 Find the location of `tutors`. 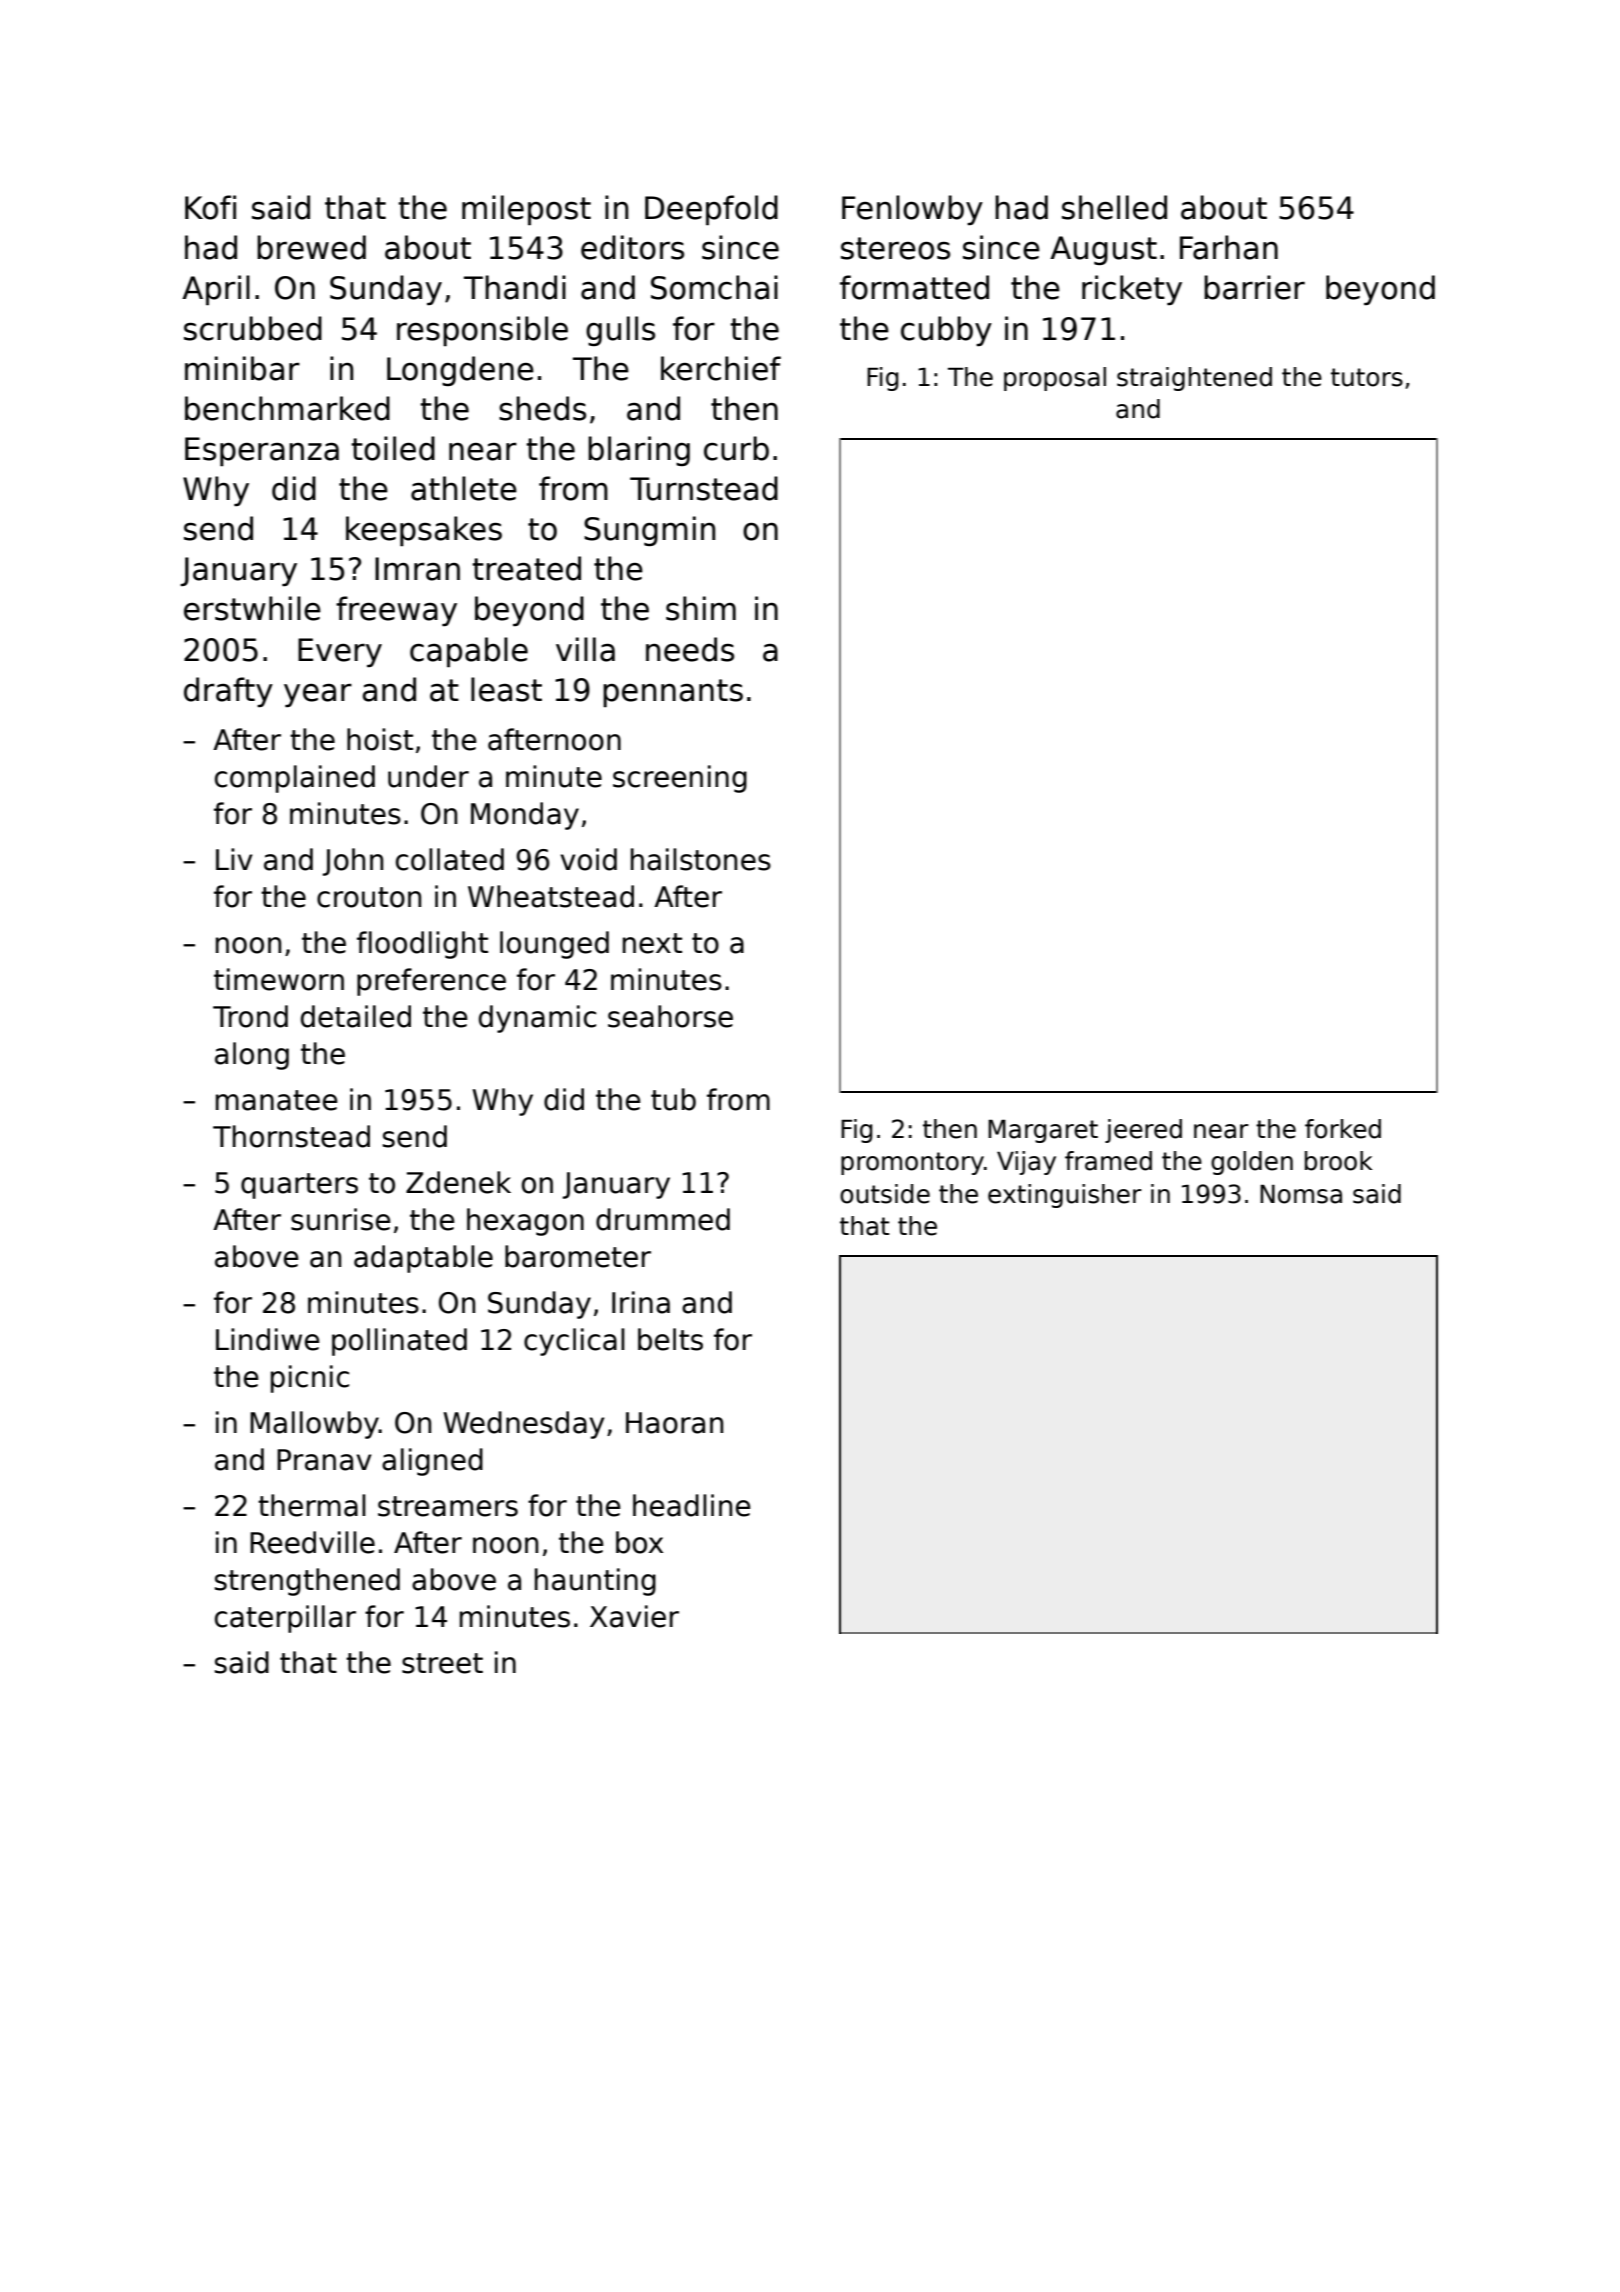

tutors is located at coordinates (1367, 377).
